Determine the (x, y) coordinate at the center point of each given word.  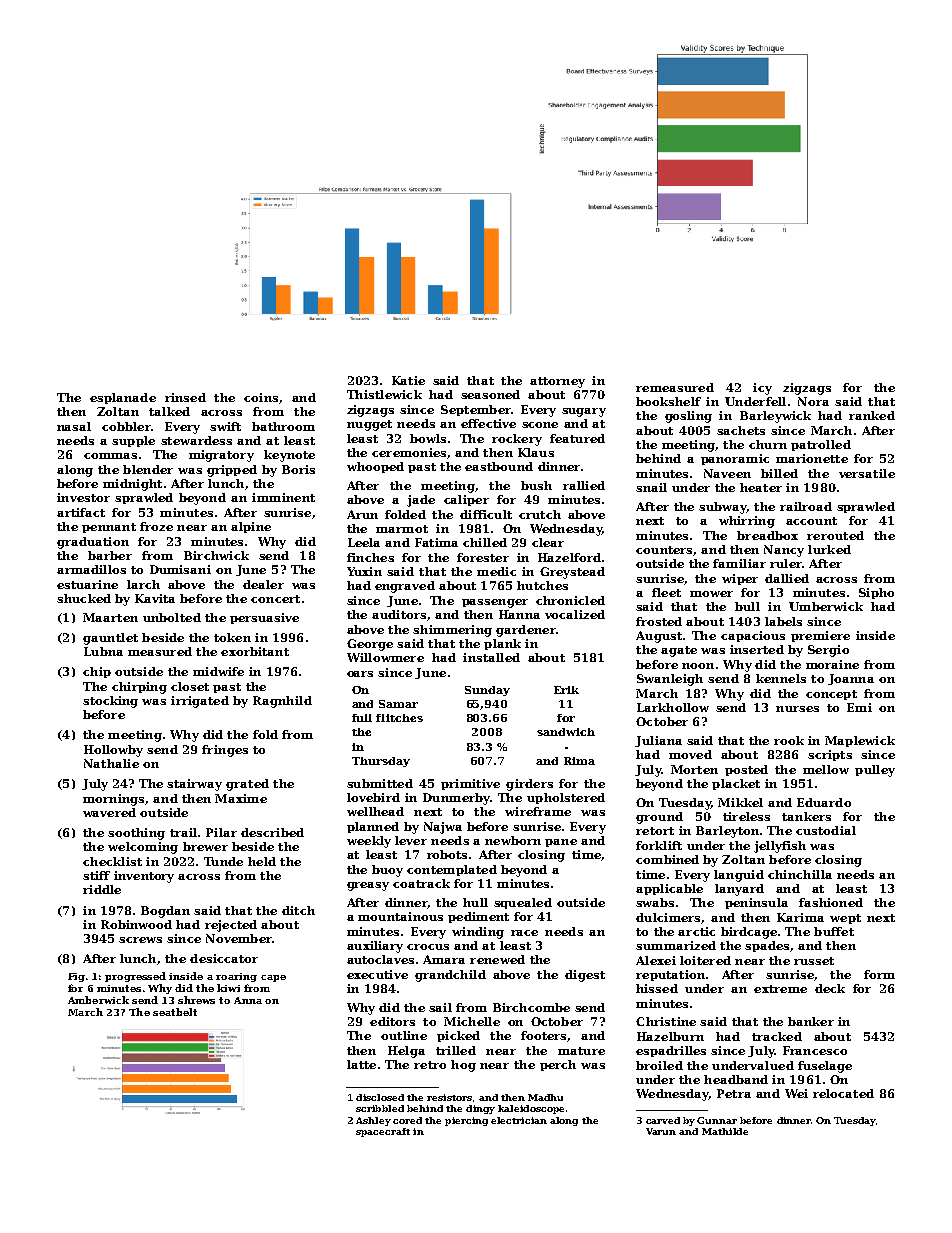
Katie (408, 380)
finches (370, 557)
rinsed (185, 397)
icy (762, 389)
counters (664, 550)
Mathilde (725, 1131)
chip (97, 672)
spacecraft (383, 1132)
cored (407, 1120)
